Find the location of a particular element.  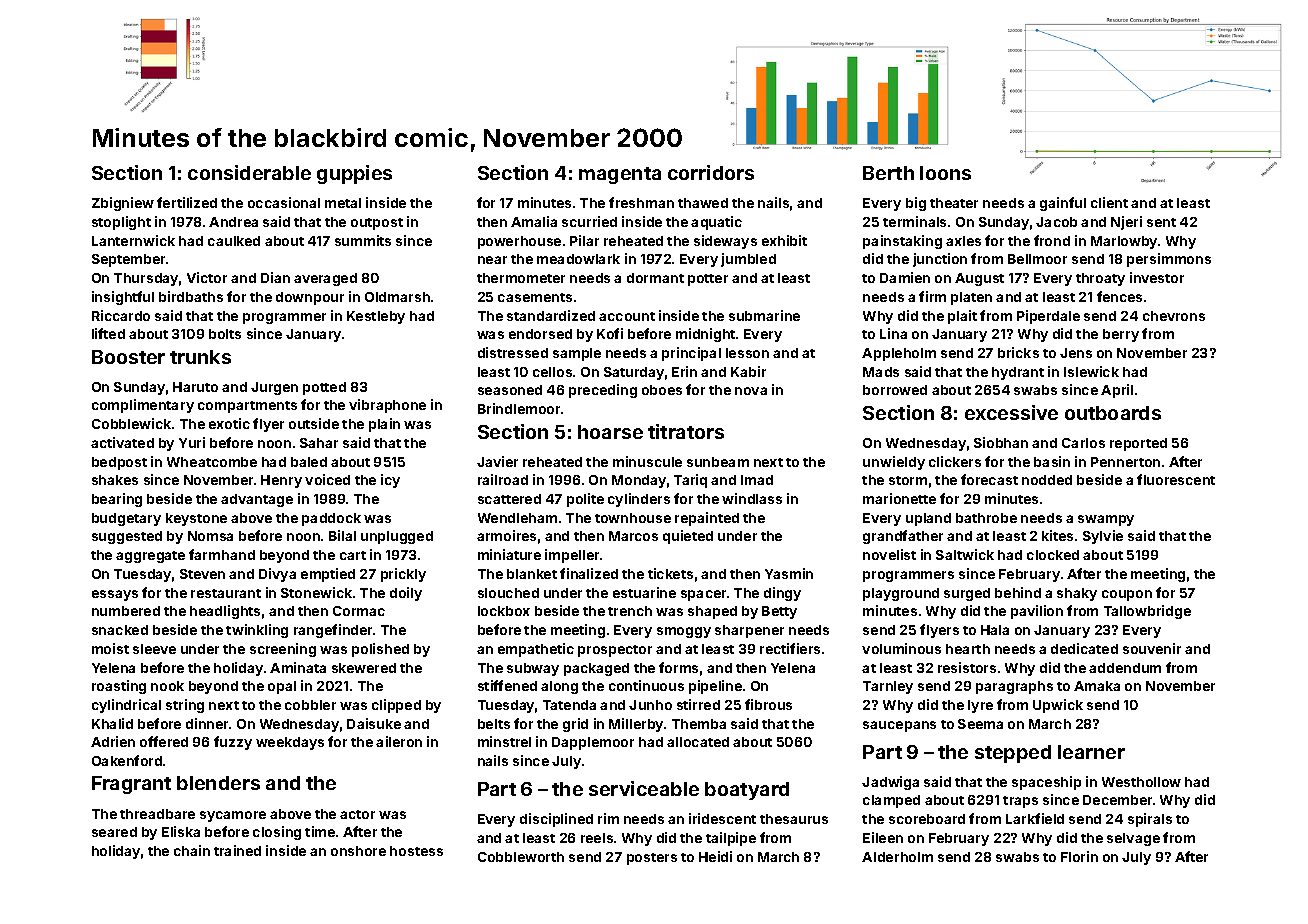

swampy is located at coordinates (1106, 520).
